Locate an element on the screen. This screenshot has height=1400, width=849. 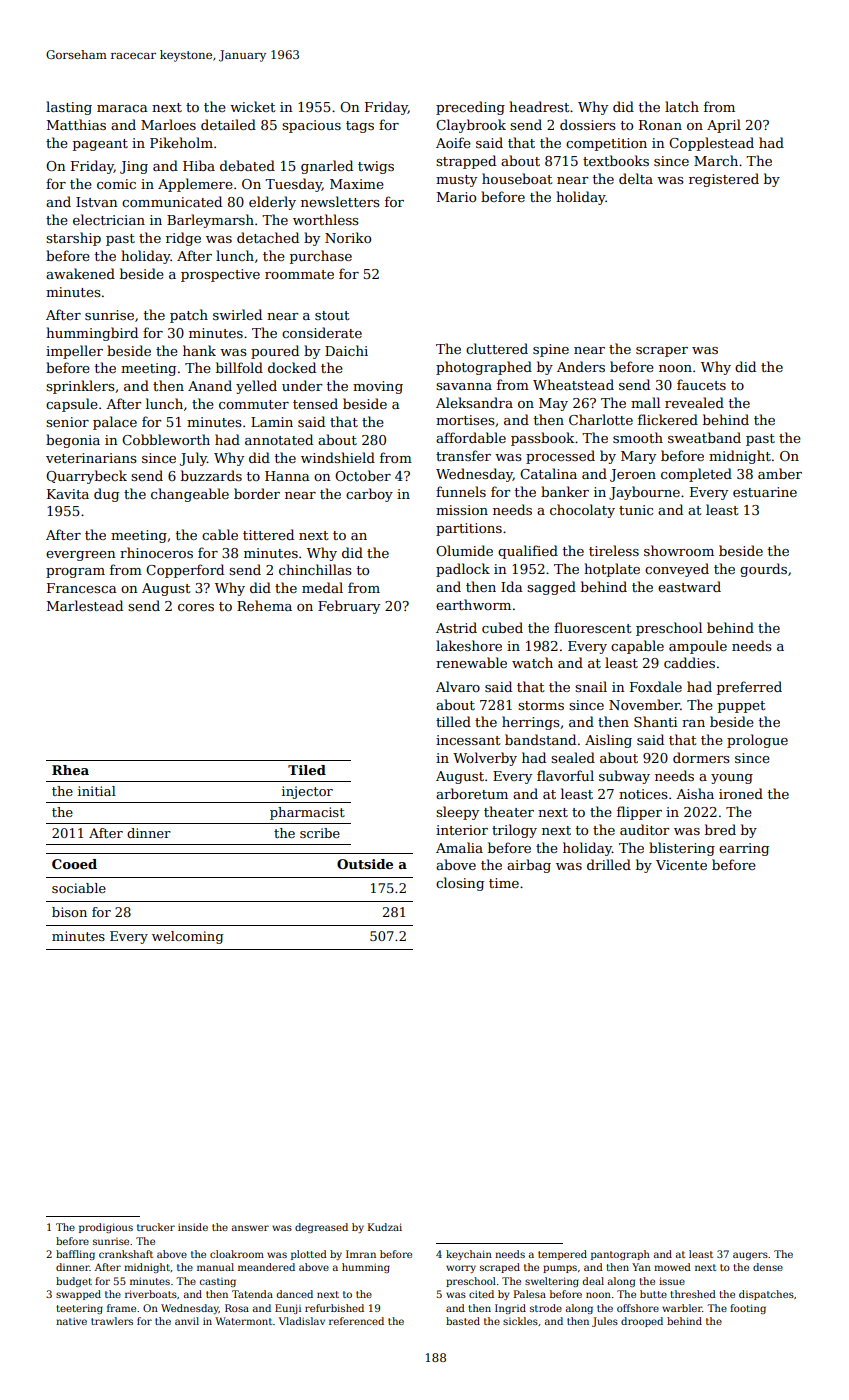
Kudzai is located at coordinates (385, 1227).
